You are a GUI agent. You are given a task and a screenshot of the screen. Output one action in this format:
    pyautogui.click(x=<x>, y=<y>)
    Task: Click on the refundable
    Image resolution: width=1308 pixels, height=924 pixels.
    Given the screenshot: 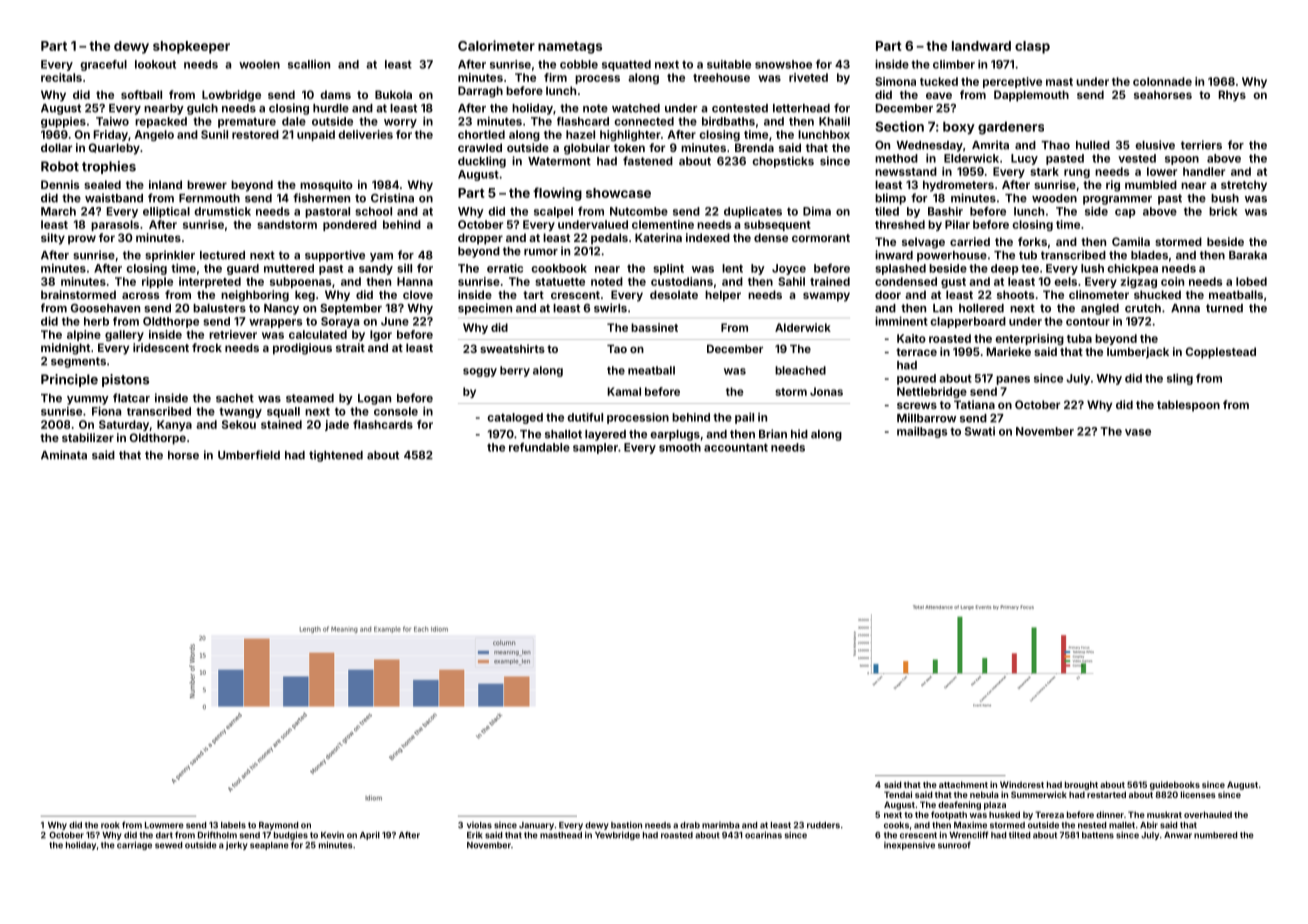 What is the action you would take?
    pyautogui.click(x=539, y=447)
